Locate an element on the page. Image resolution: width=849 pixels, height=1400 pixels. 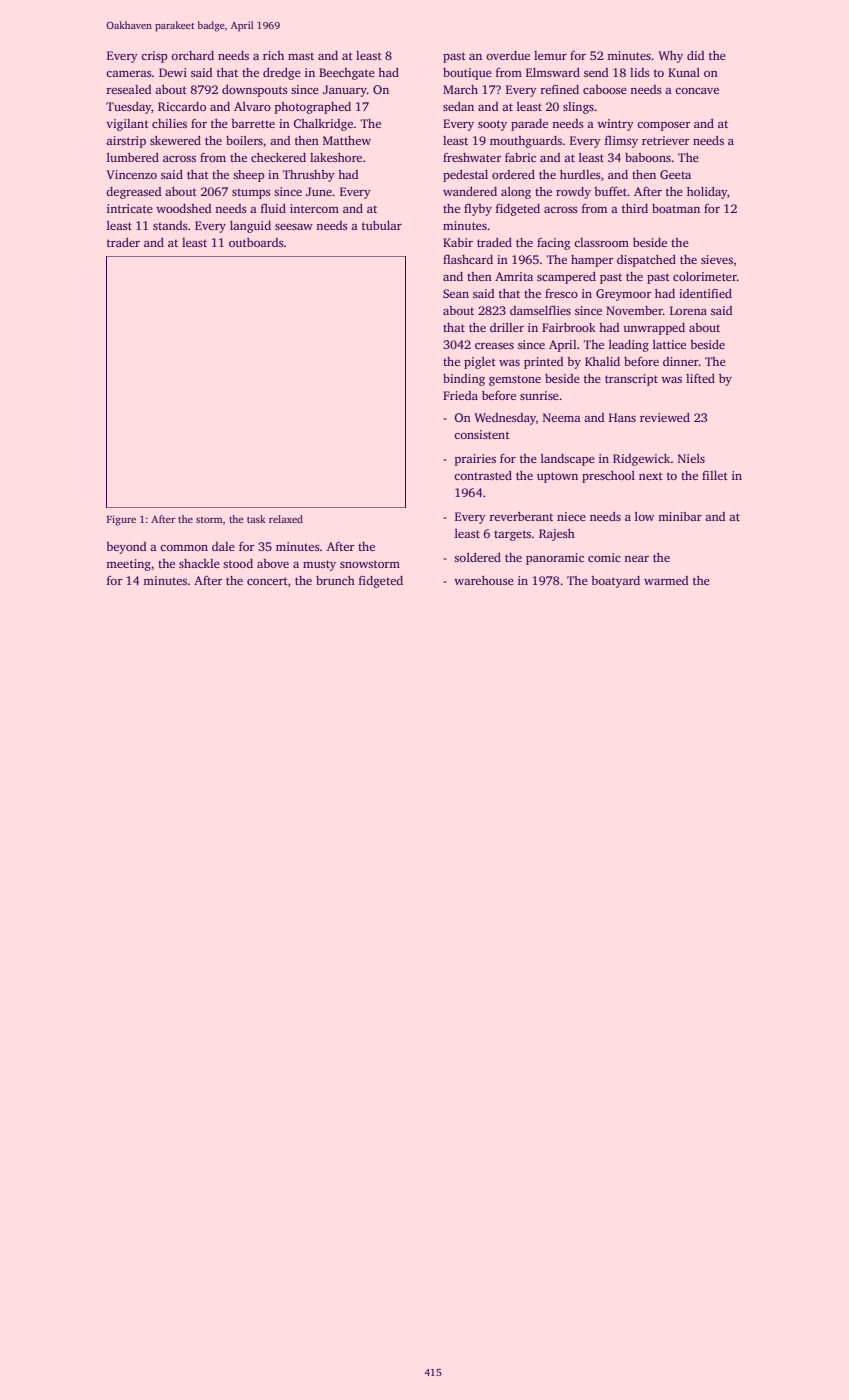
lumbered is located at coordinates (133, 157).
